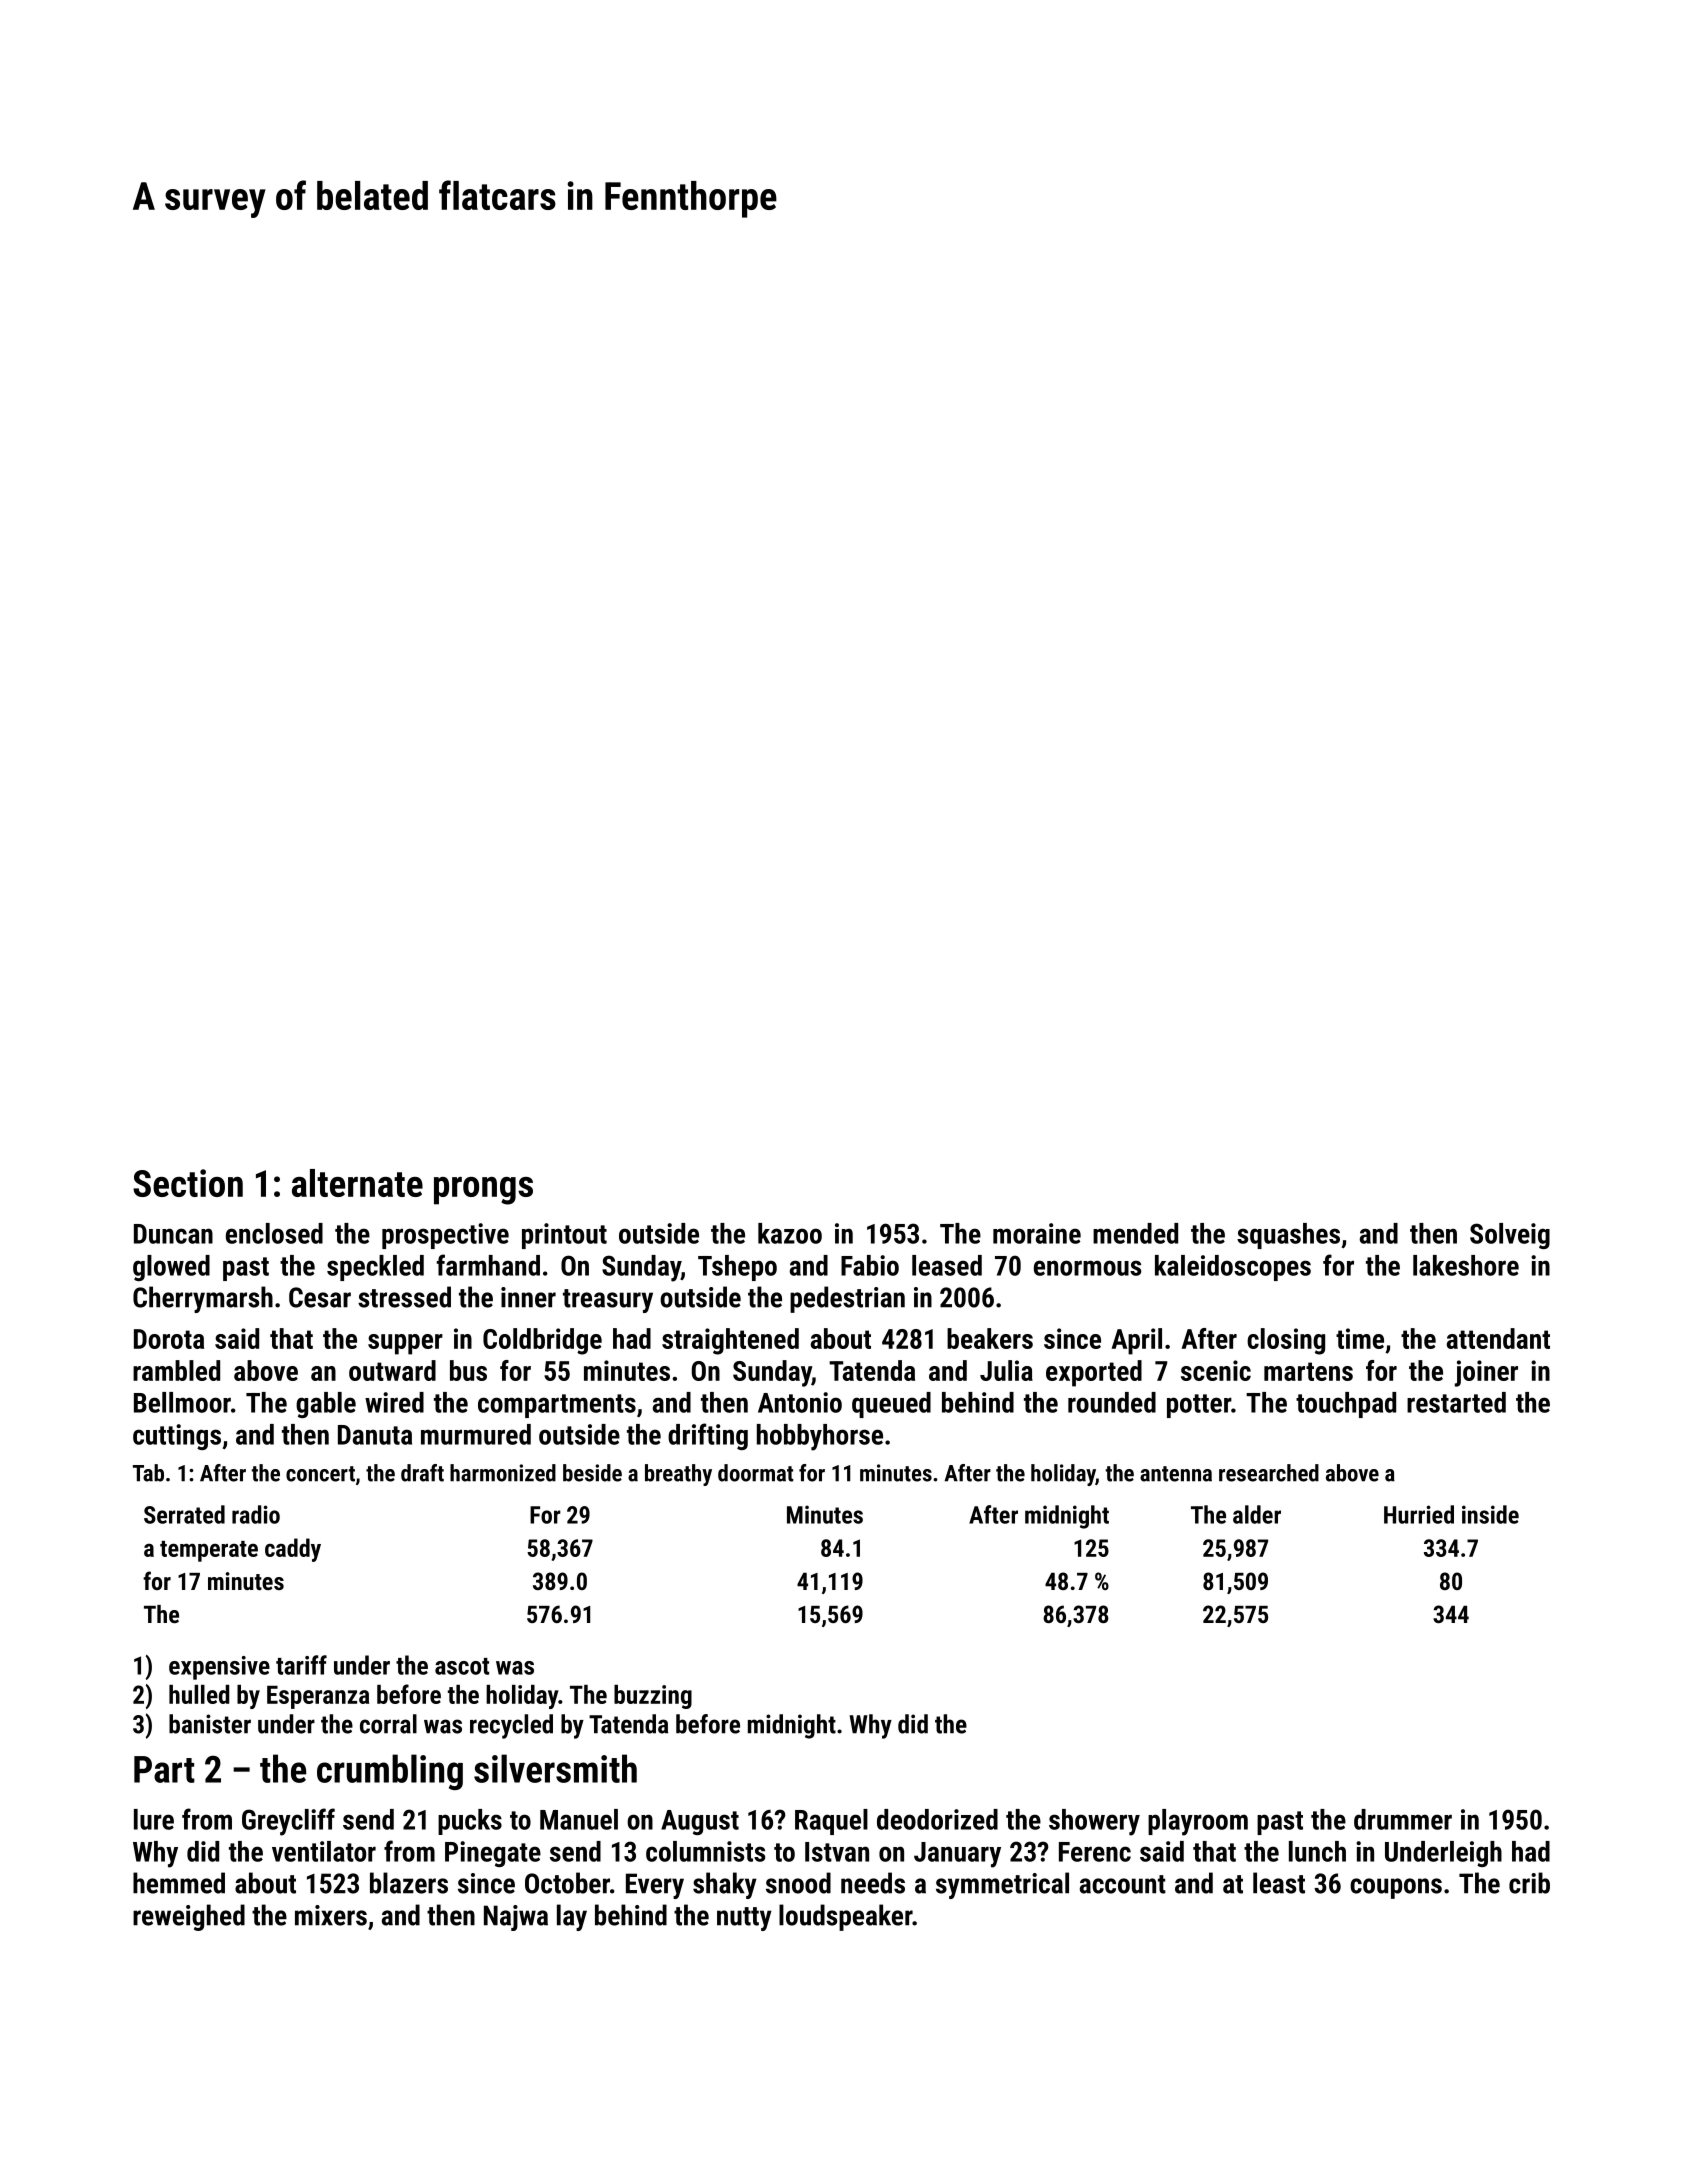  I want to click on Duncan, so click(173, 1234).
